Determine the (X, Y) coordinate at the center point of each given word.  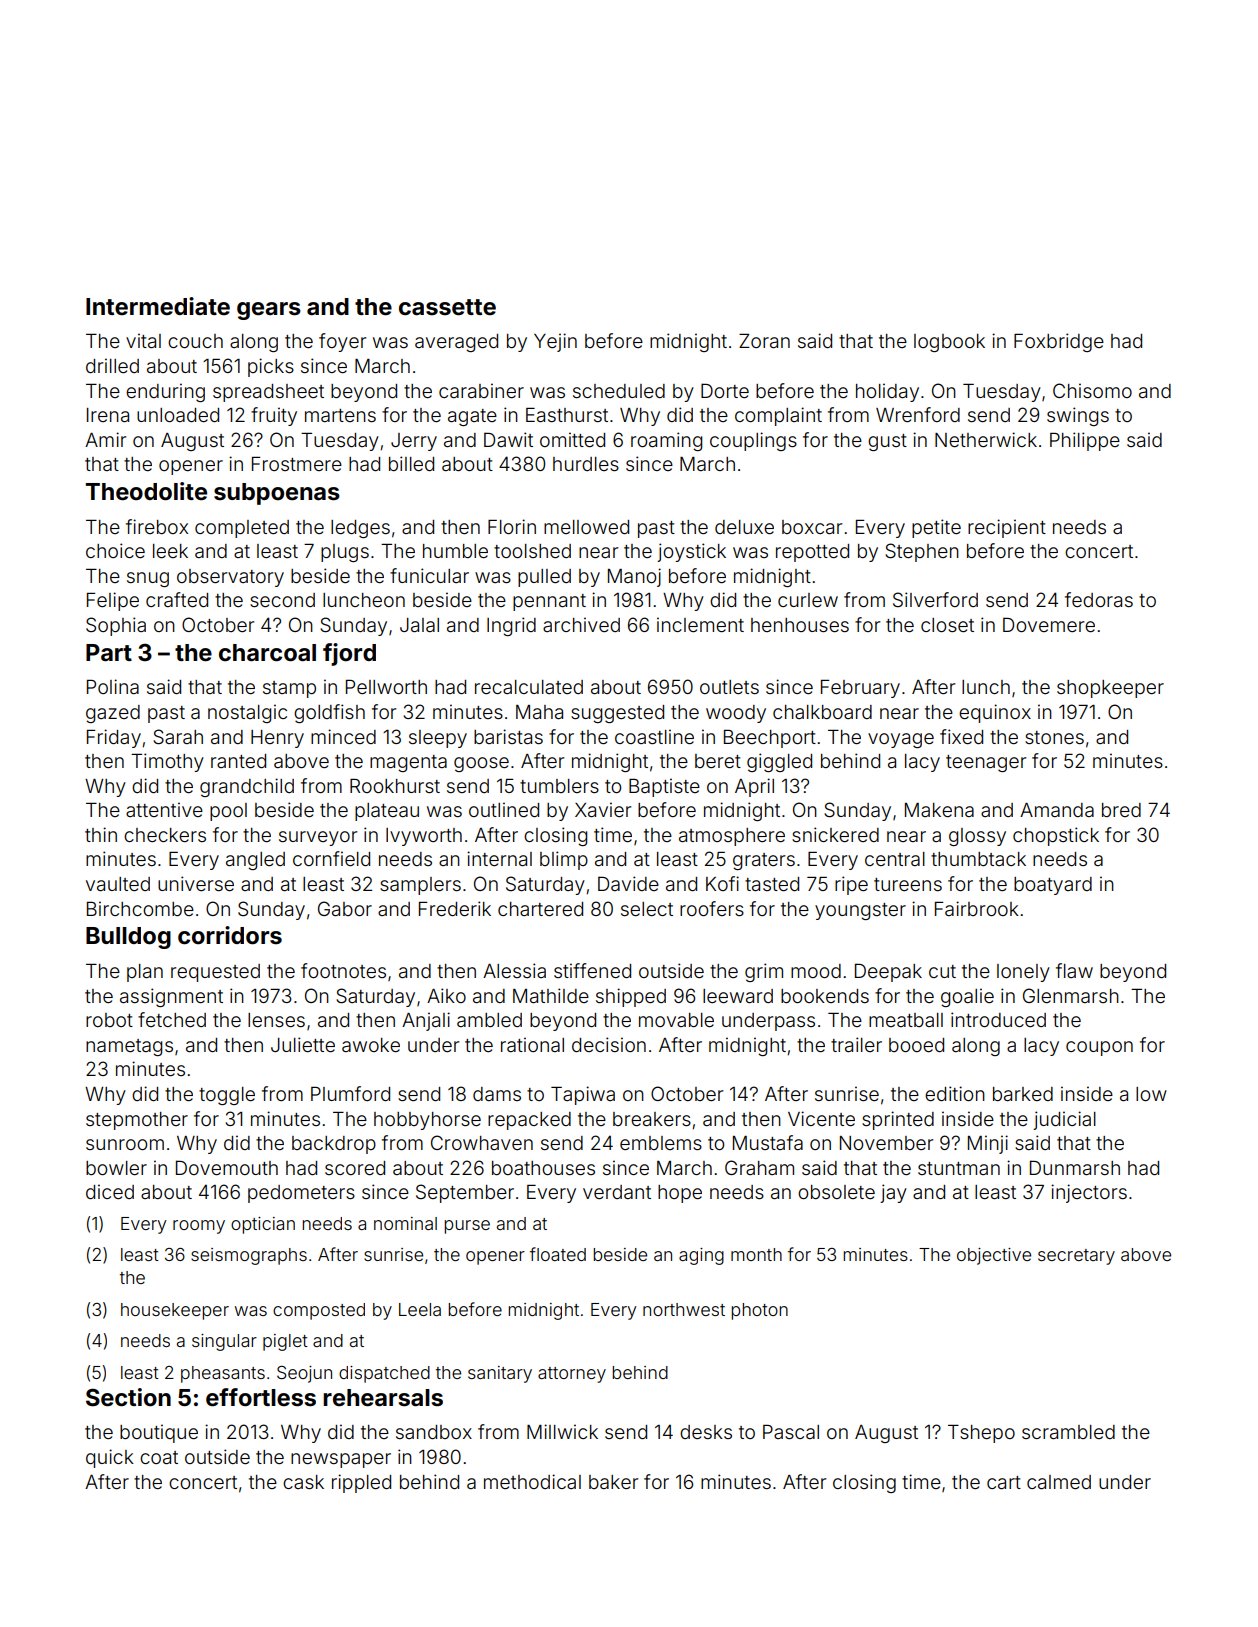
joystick (691, 552)
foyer (342, 342)
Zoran (764, 341)
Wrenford (918, 414)
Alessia (514, 970)
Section (128, 1397)
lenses (276, 1020)
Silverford (935, 599)
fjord (349, 654)
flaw (1074, 970)
